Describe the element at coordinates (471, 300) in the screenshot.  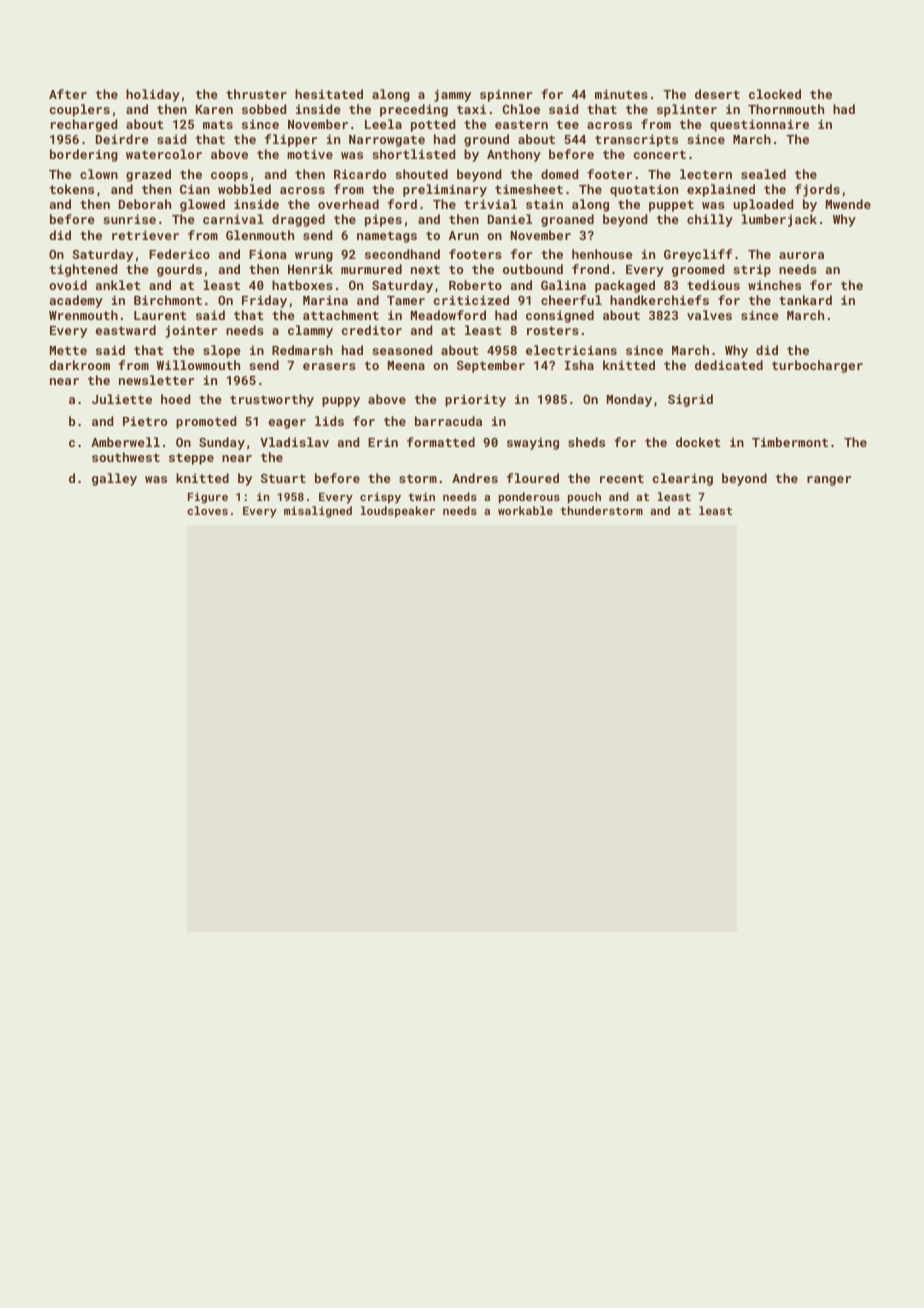
I see `criticized` at that location.
